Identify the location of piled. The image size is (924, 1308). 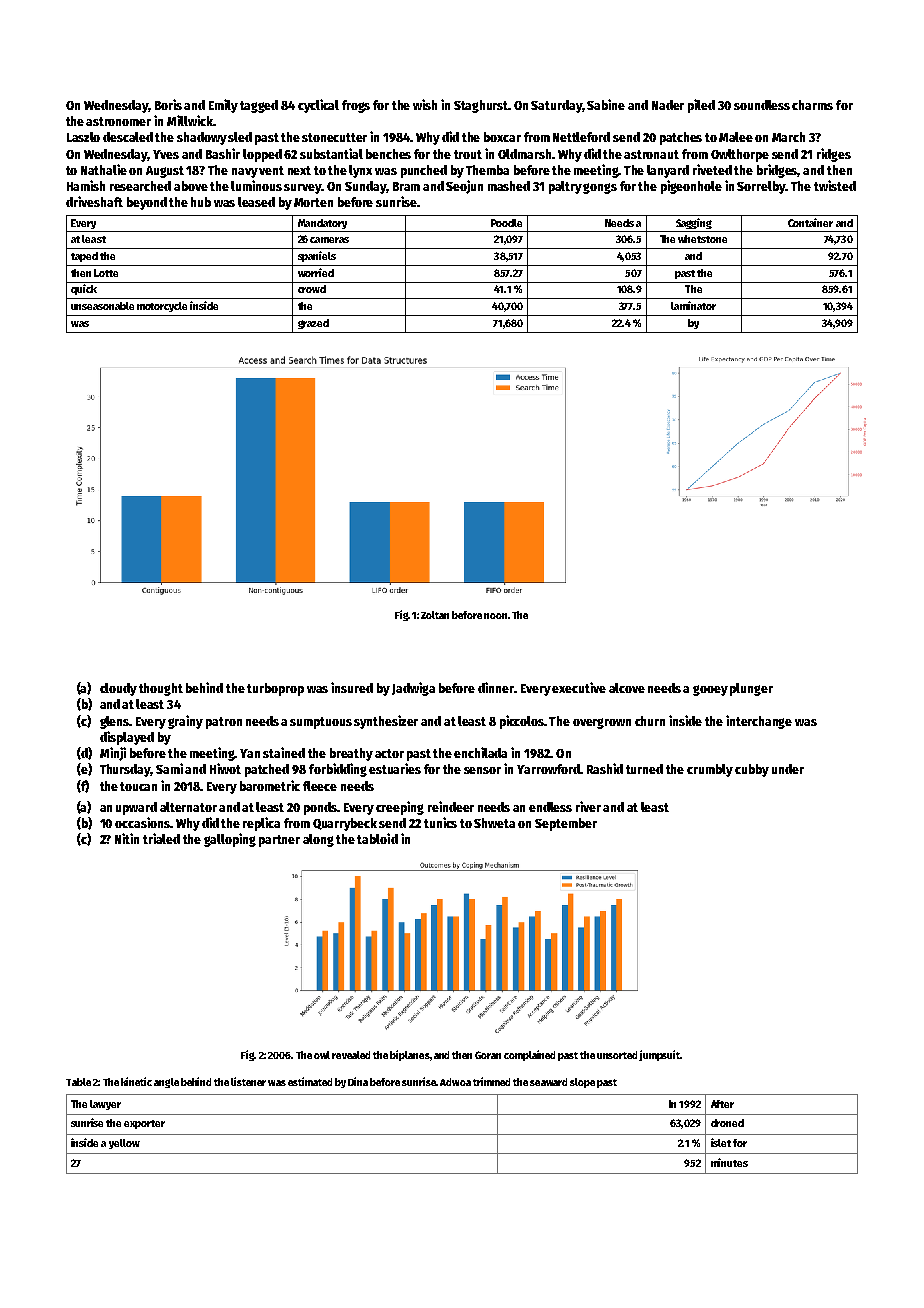
(701, 106).
